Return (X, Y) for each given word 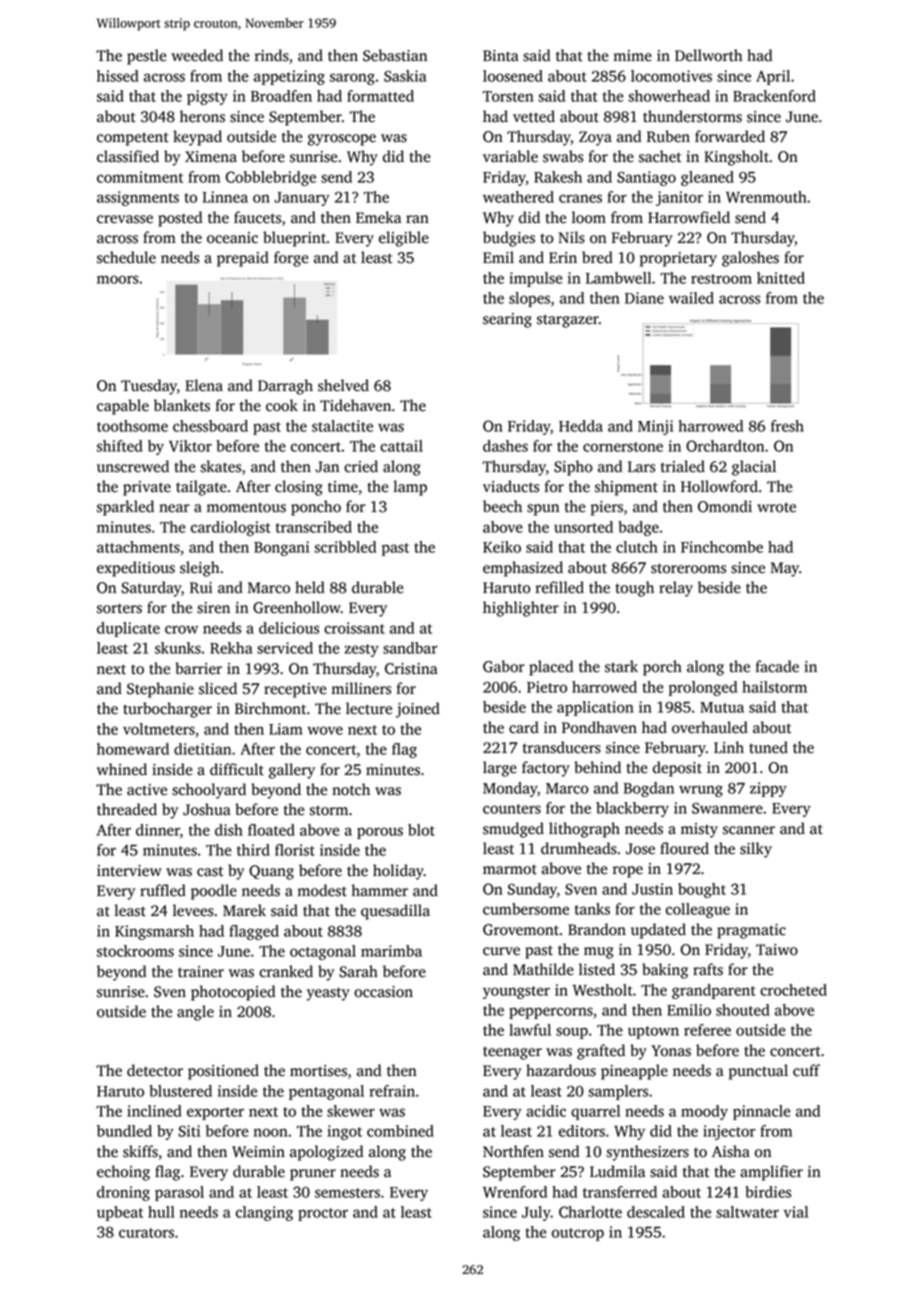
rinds (272, 55)
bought (702, 890)
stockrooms (135, 951)
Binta (501, 56)
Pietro (547, 687)
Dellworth (708, 55)
